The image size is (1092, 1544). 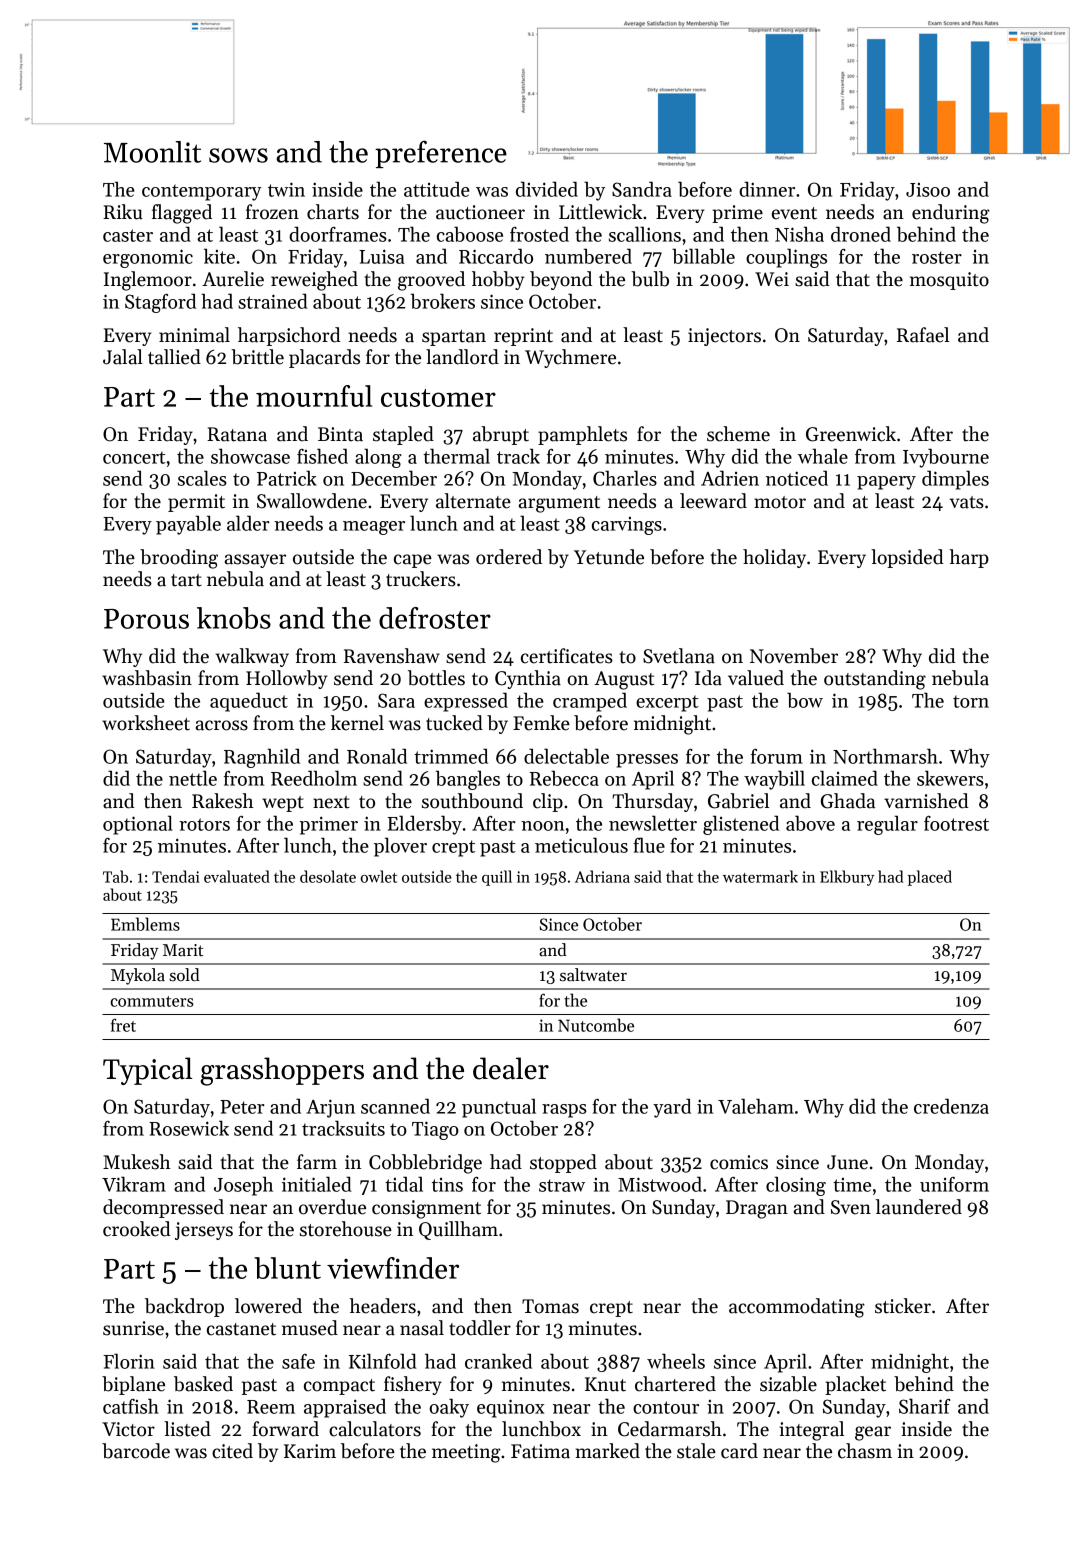 I want to click on chasm, so click(x=865, y=1451).
